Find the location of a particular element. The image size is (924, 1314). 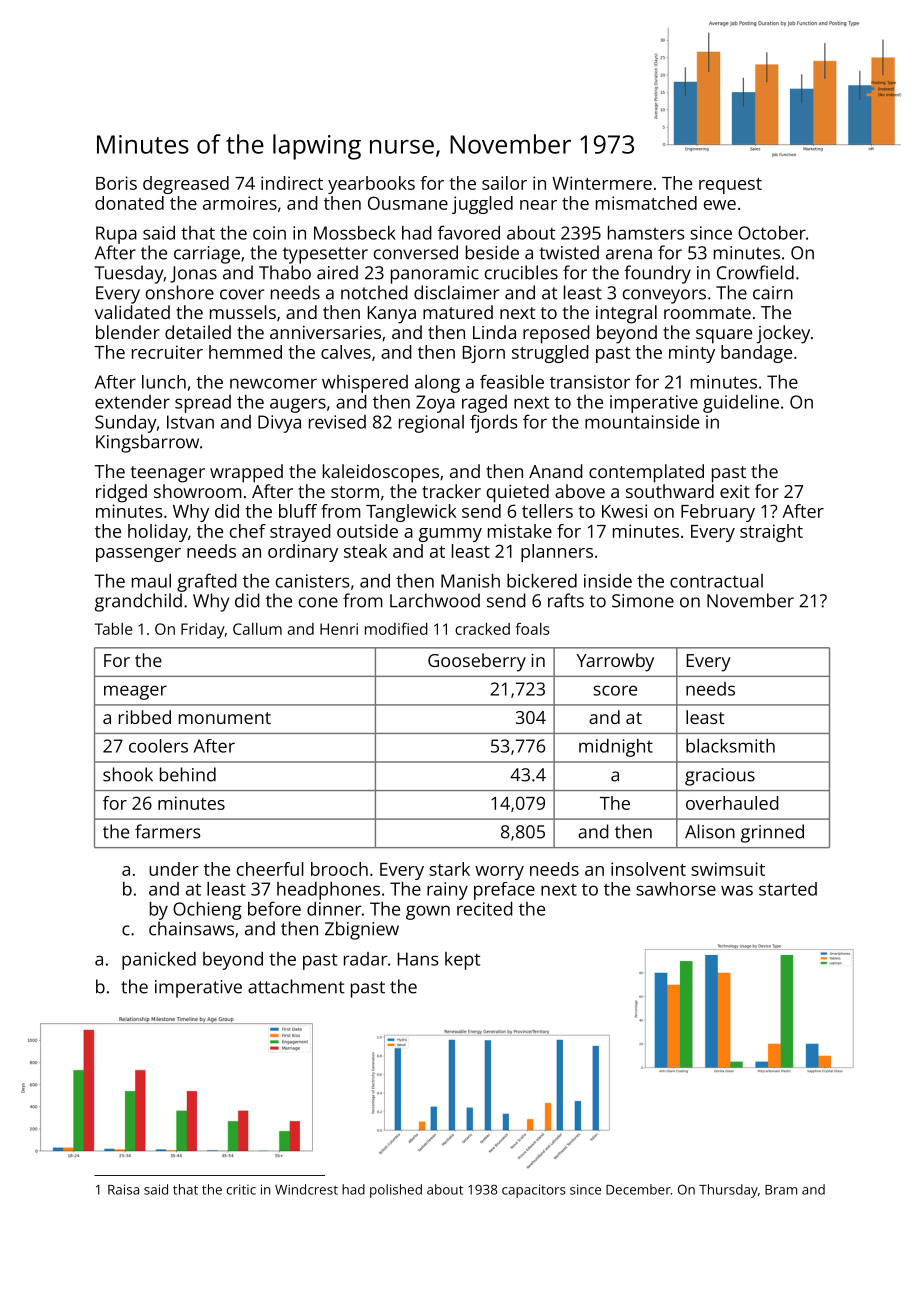

modified is located at coordinates (396, 629).
